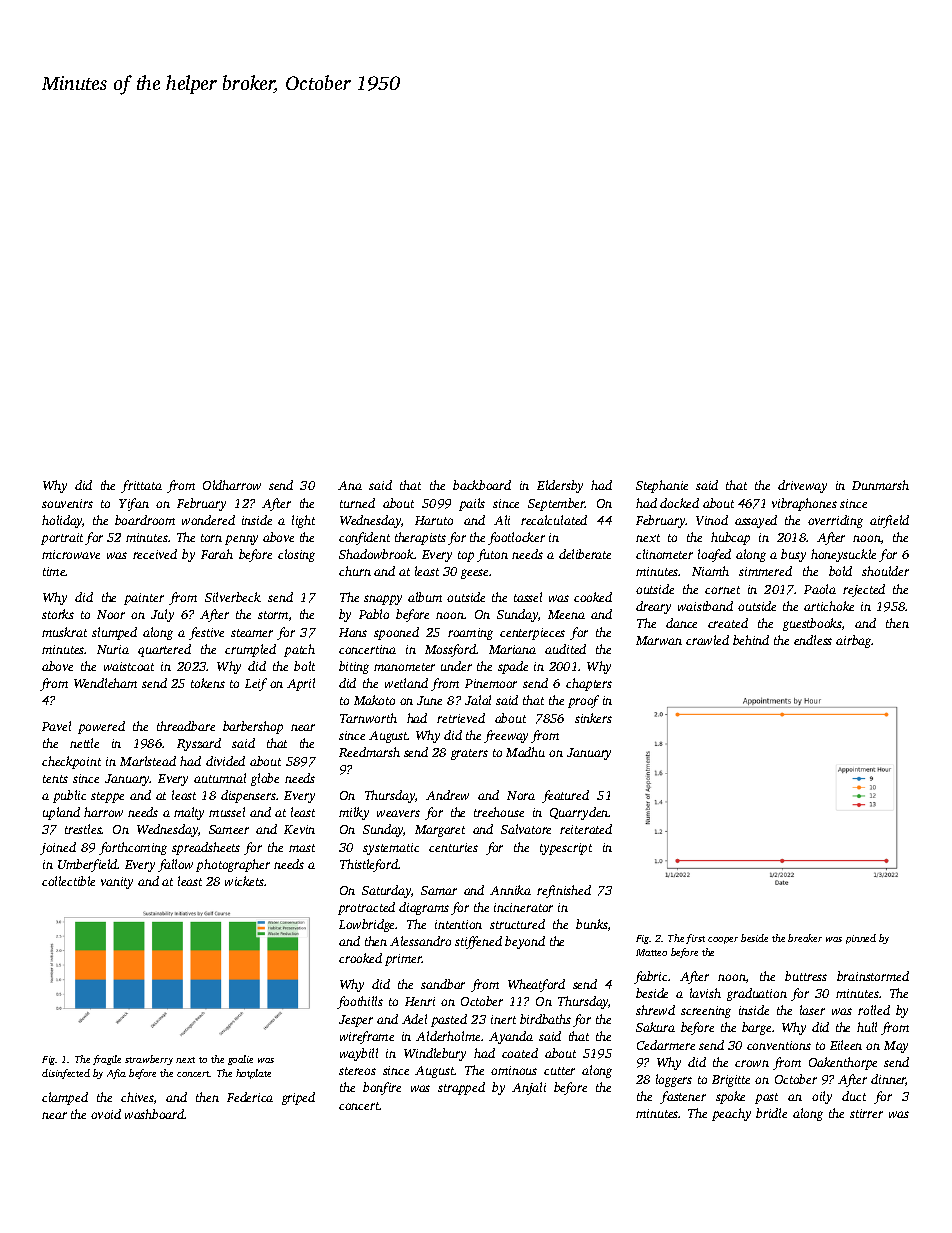  Describe the element at coordinates (439, 890) in the screenshot. I see `Samar` at that location.
